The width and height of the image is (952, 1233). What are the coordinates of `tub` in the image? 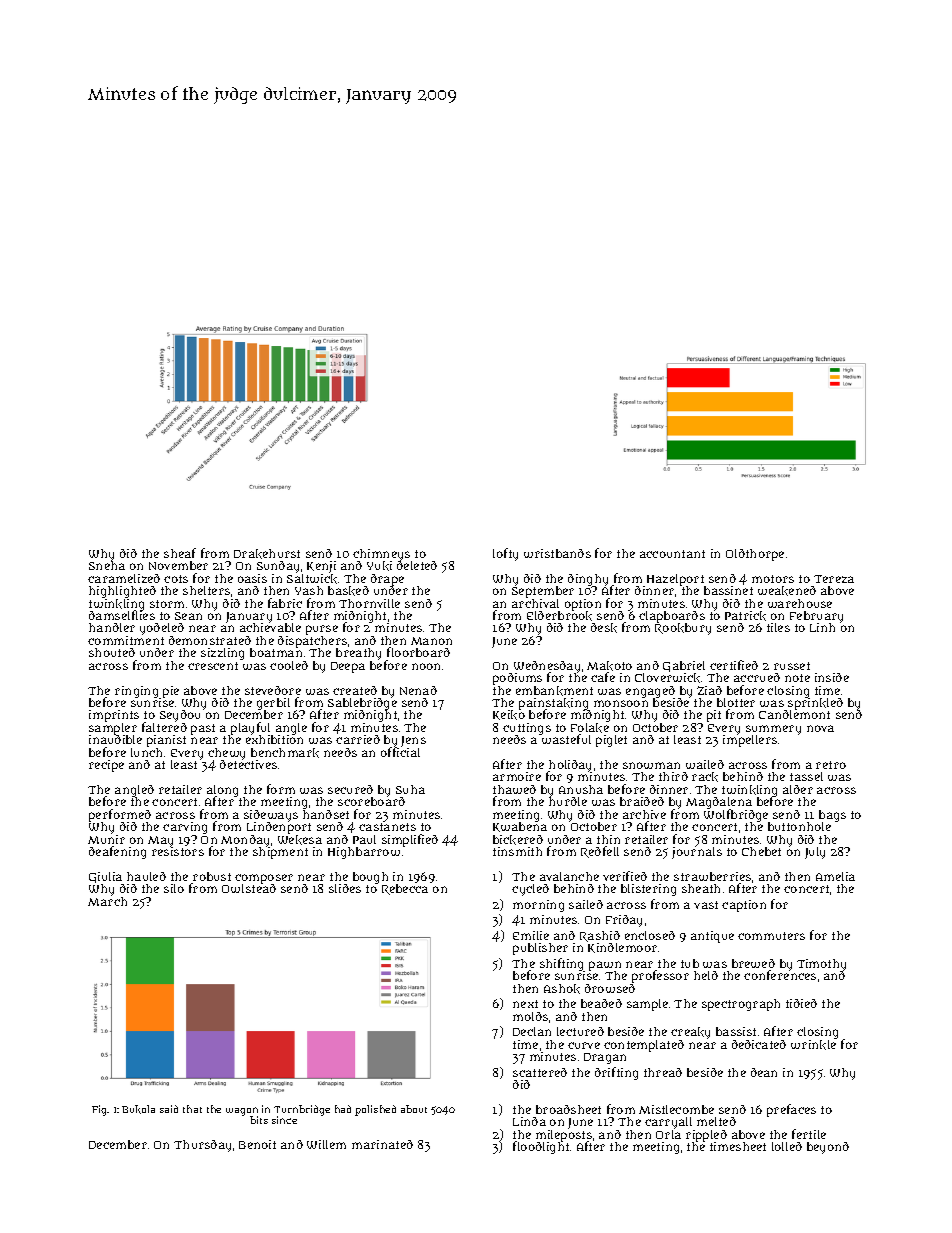 It's located at (690, 963).
